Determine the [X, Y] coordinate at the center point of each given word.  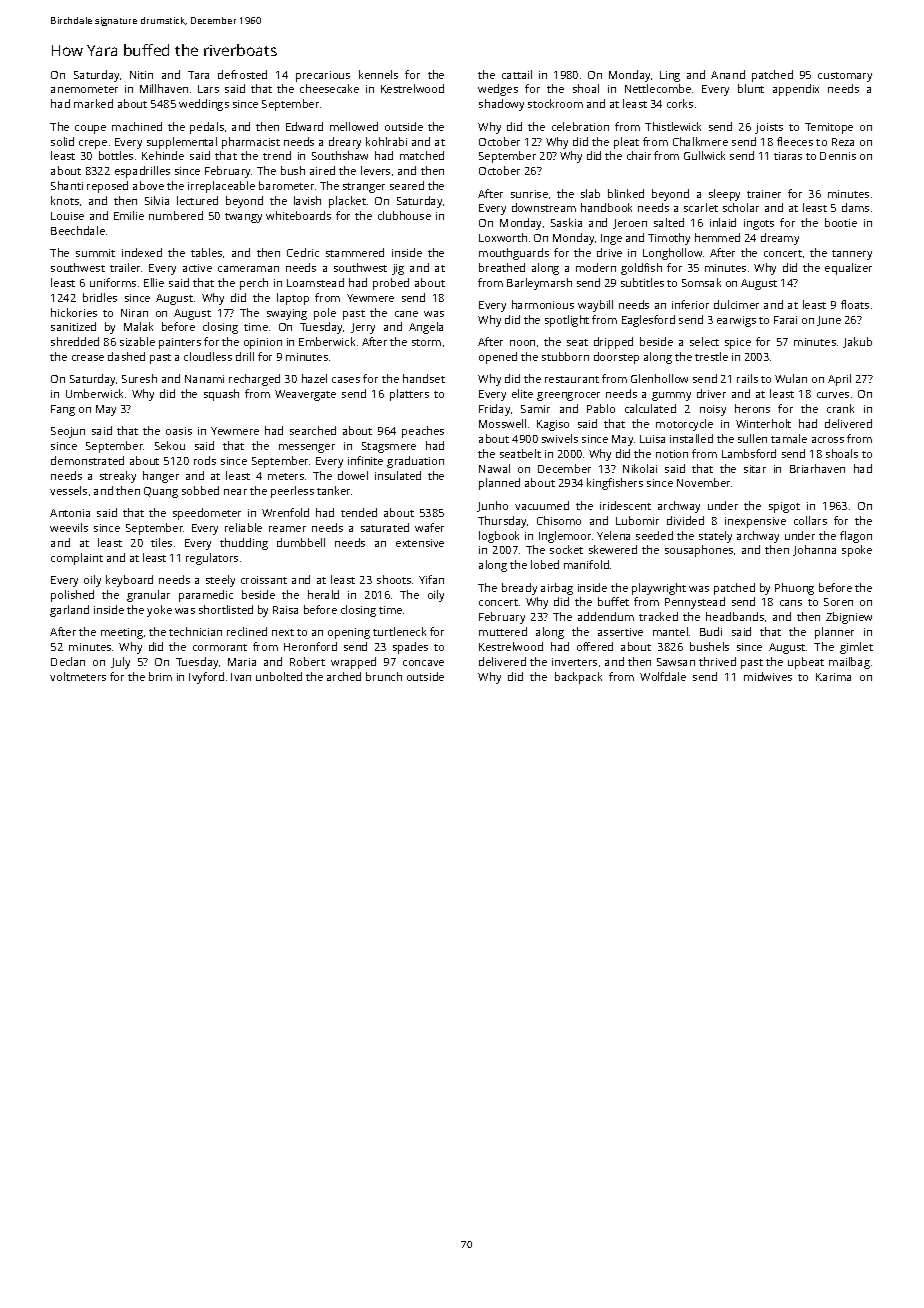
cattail [517, 74]
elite [522, 393]
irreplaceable [221, 187]
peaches [423, 432]
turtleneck [399, 631]
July [120, 663]
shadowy [501, 105]
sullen [752, 438]
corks [680, 103]
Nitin [141, 75]
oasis [179, 431]
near [235, 492]
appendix [796, 90]
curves [833, 395]
